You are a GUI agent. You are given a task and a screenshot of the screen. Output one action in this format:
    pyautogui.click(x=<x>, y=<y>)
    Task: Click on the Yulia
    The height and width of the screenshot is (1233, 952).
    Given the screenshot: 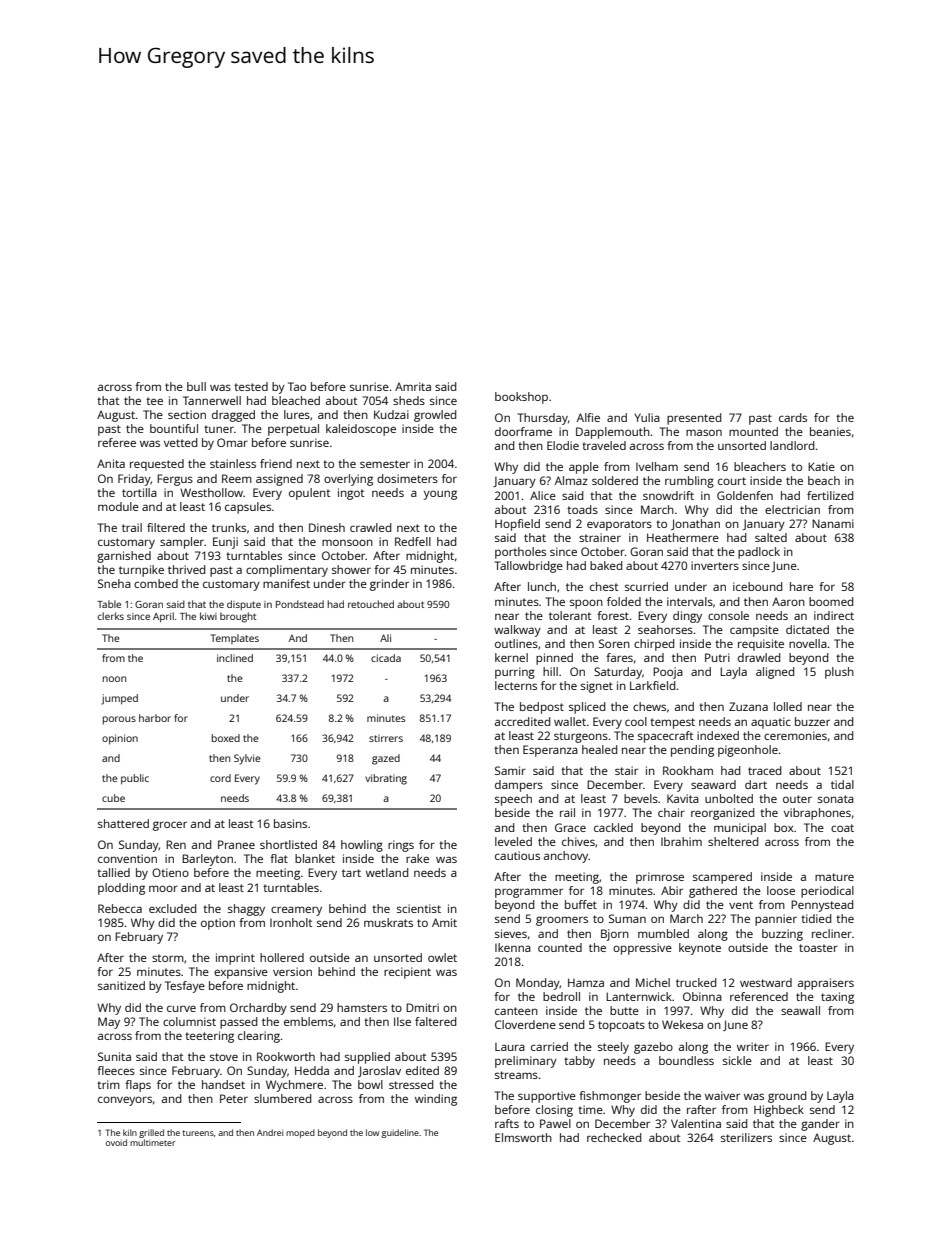 What is the action you would take?
    pyautogui.click(x=647, y=417)
